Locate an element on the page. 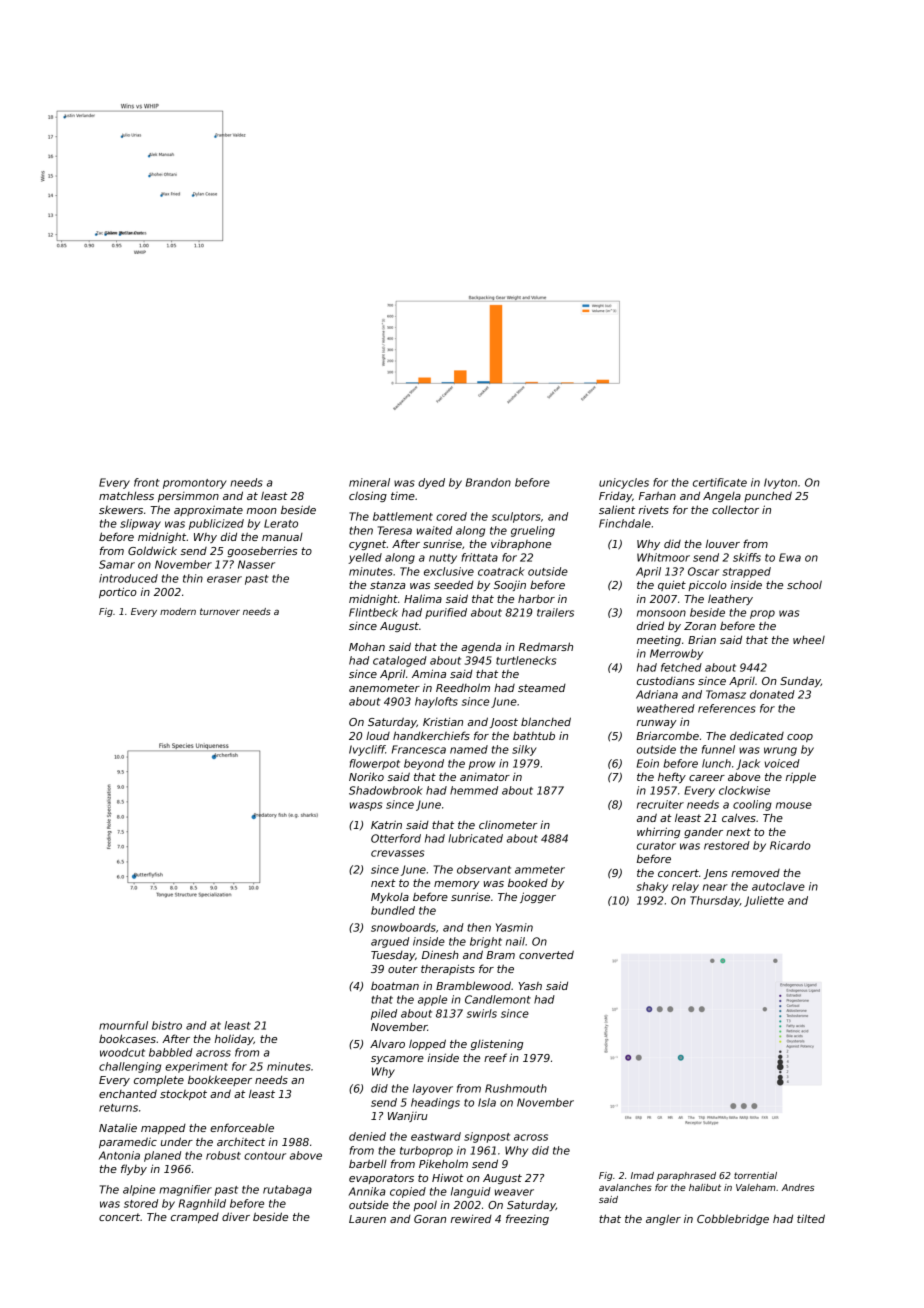 This document has width=924, height=1308. signpost is located at coordinates (487, 1137).
